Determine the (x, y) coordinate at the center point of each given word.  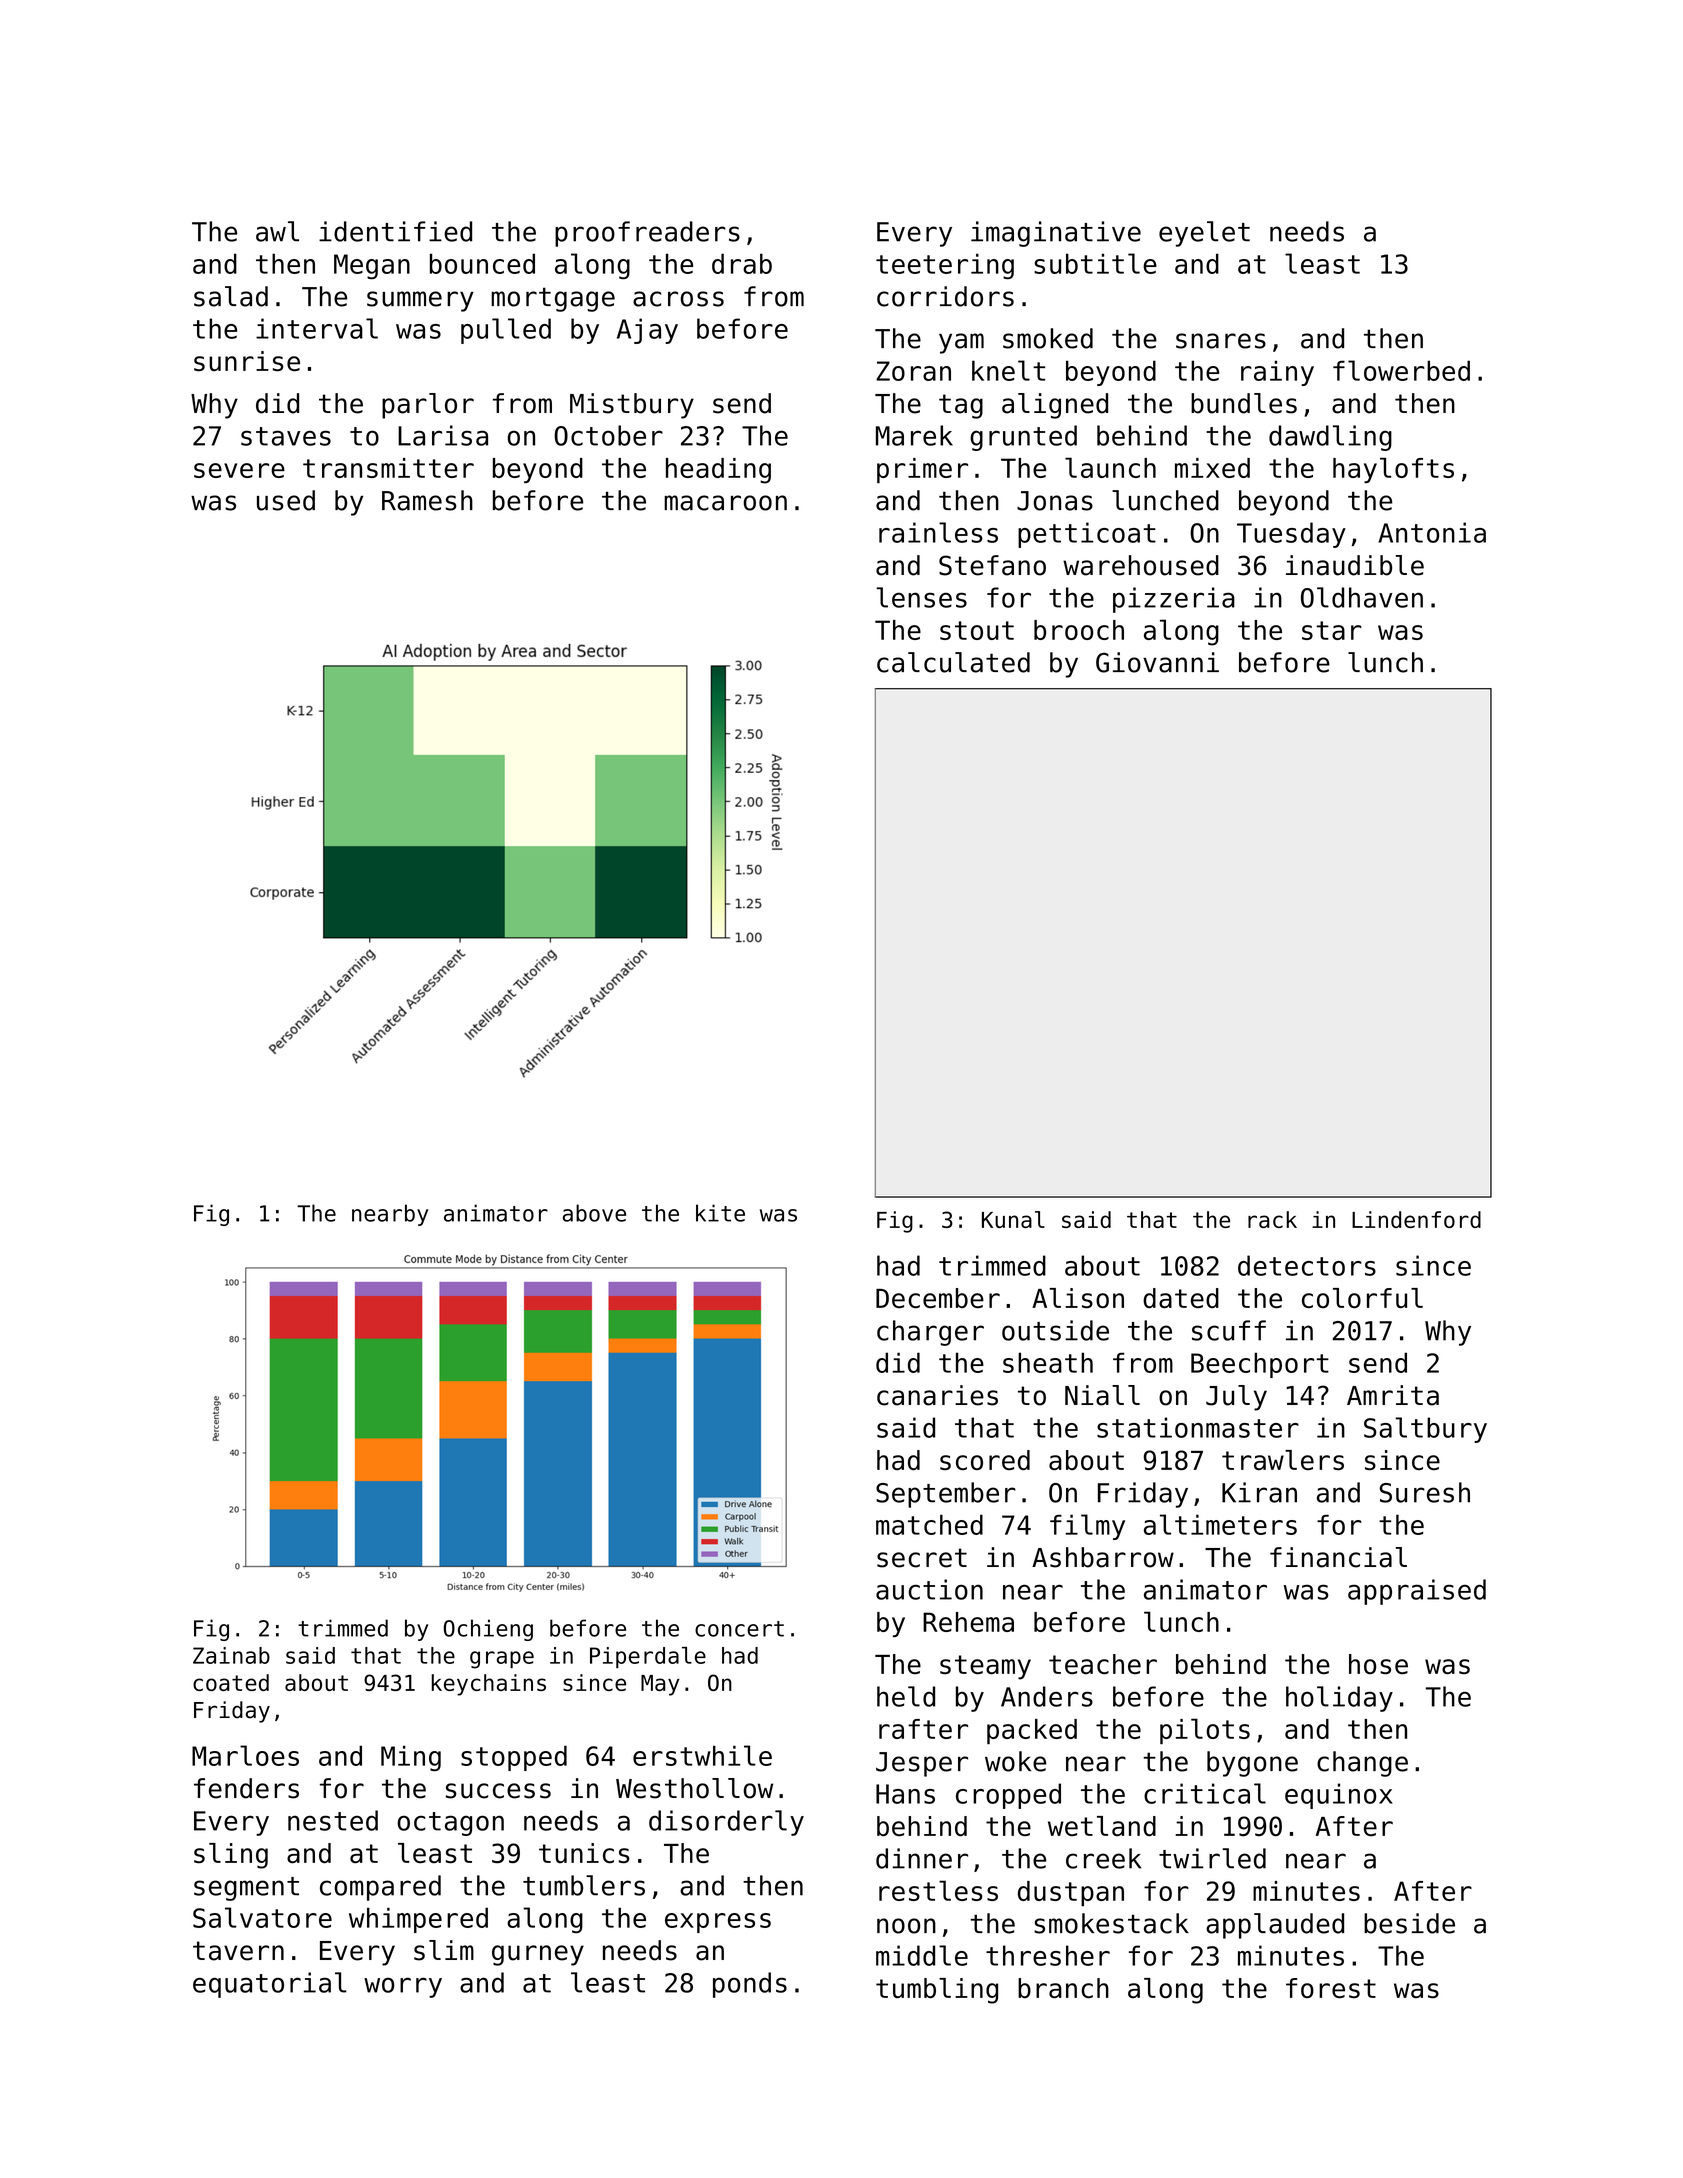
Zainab (231, 1655)
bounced (482, 263)
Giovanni (1157, 662)
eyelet (1204, 234)
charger (930, 1333)
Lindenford (1416, 1219)
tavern (238, 1951)
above (594, 1213)
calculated (953, 662)
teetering (945, 266)
